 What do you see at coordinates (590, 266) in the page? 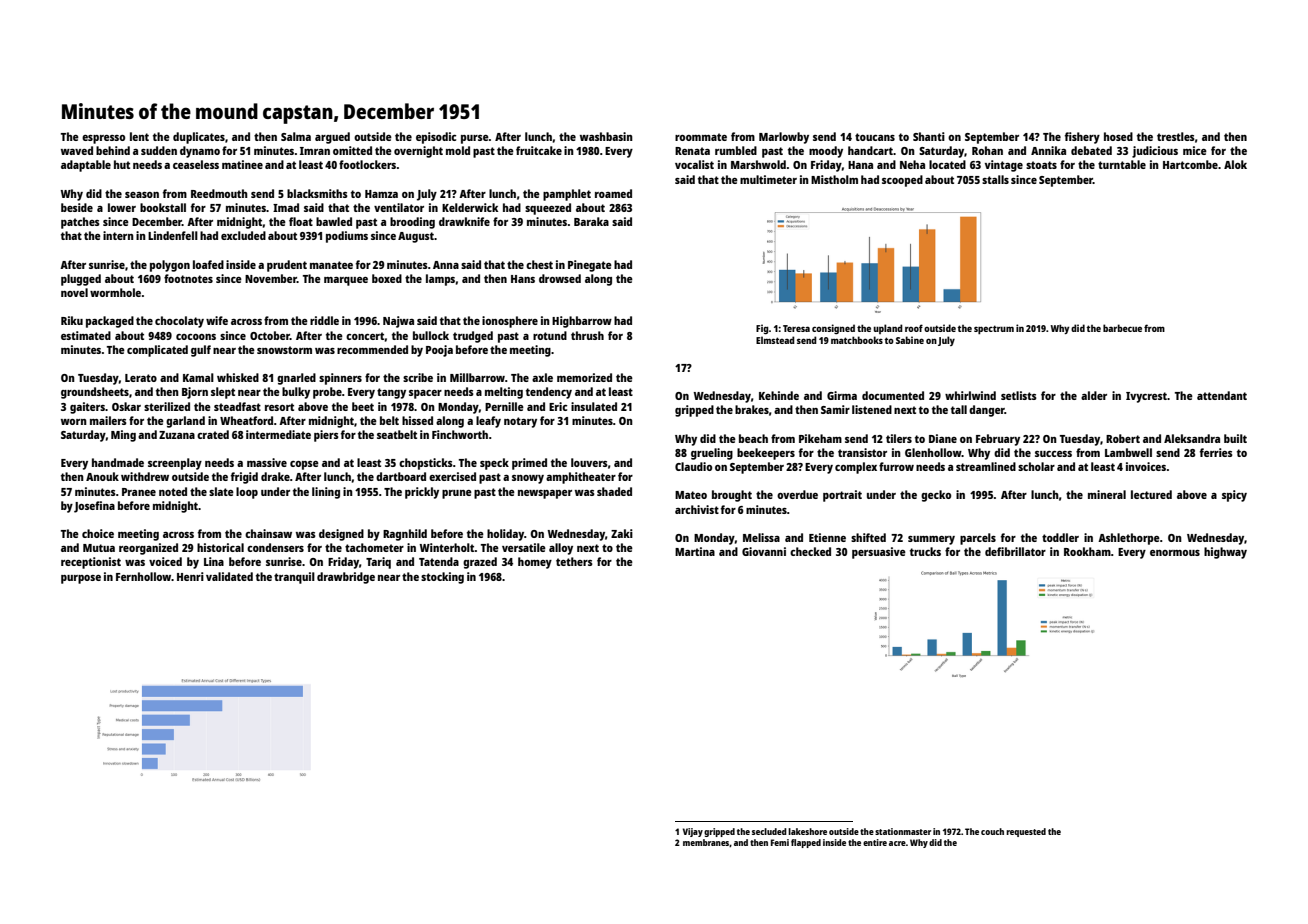
I see `Pinegate` at bounding box center [590, 266].
